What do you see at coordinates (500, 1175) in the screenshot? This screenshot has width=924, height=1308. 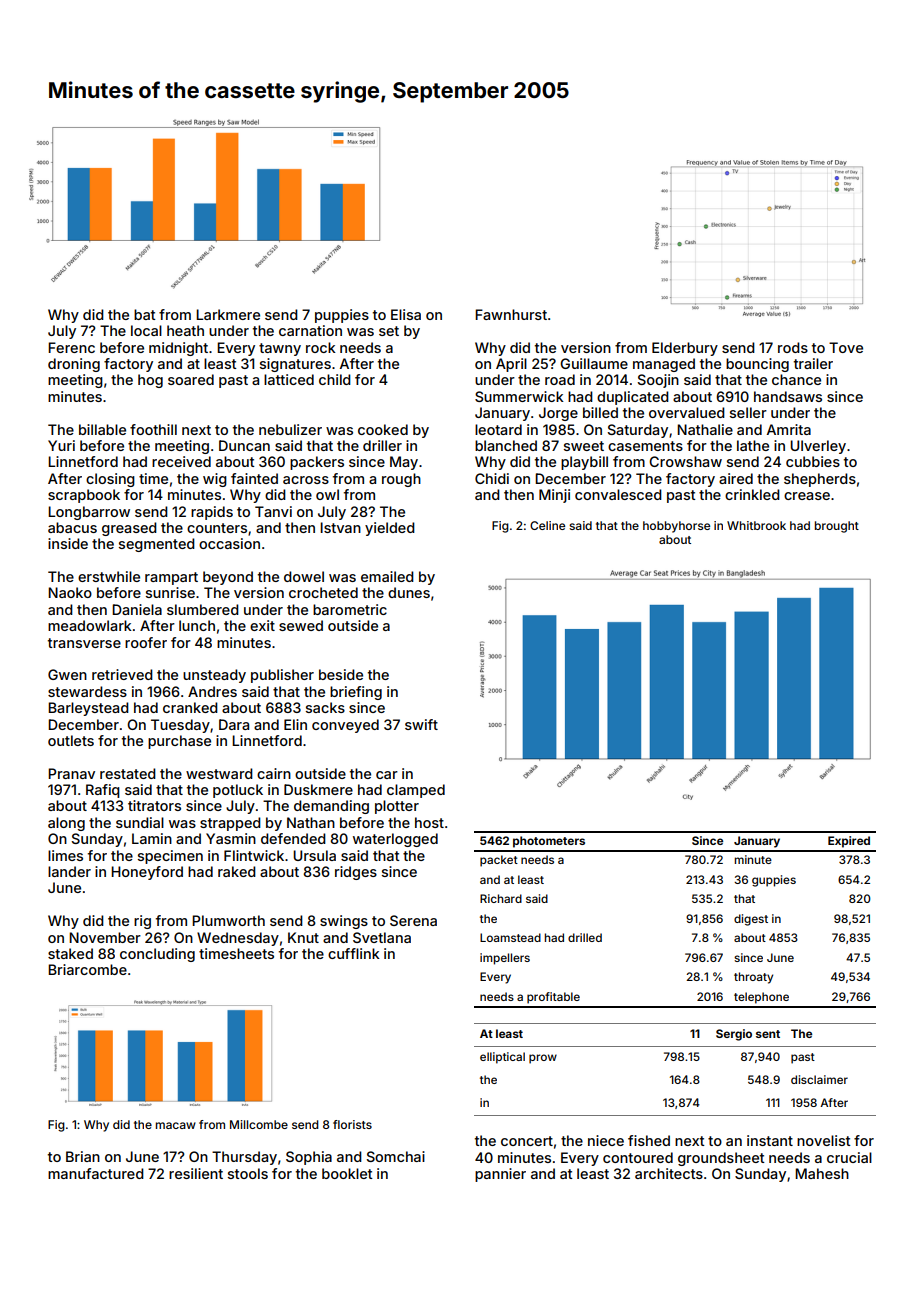 I see `pannier` at bounding box center [500, 1175].
